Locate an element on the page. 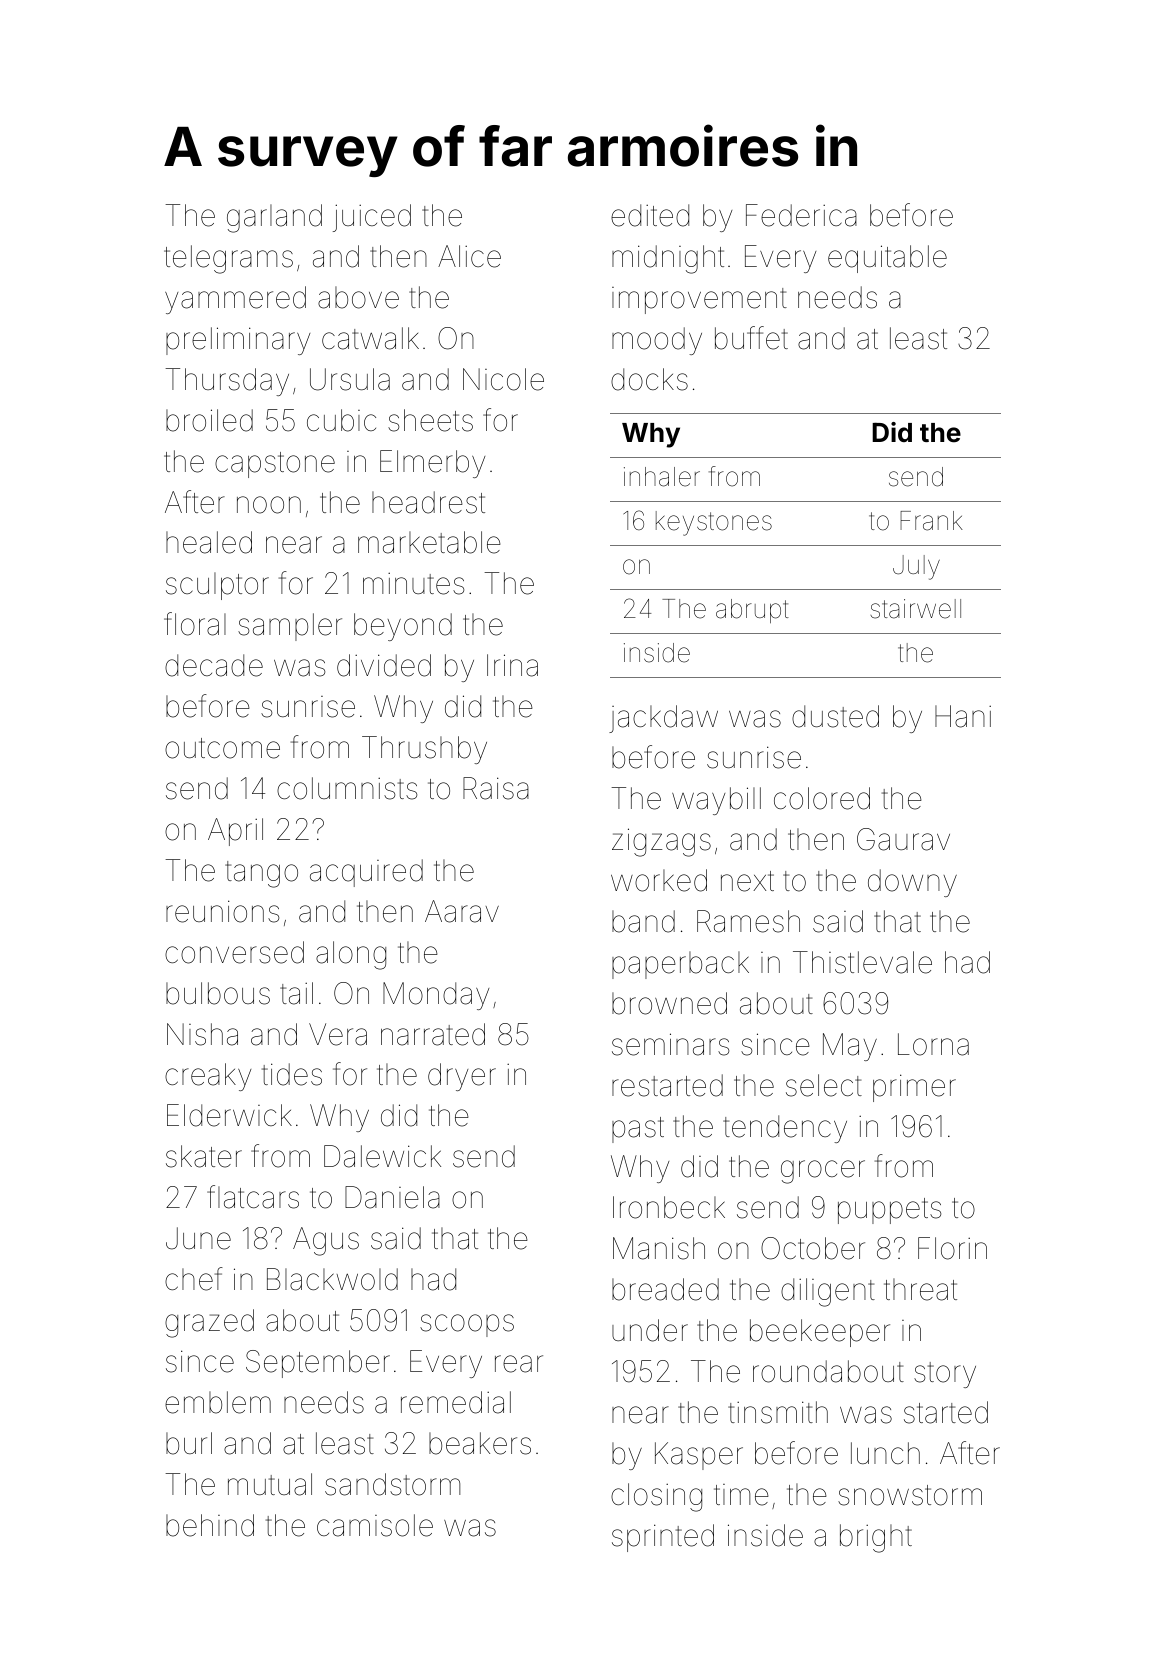  edited is located at coordinates (650, 215).
